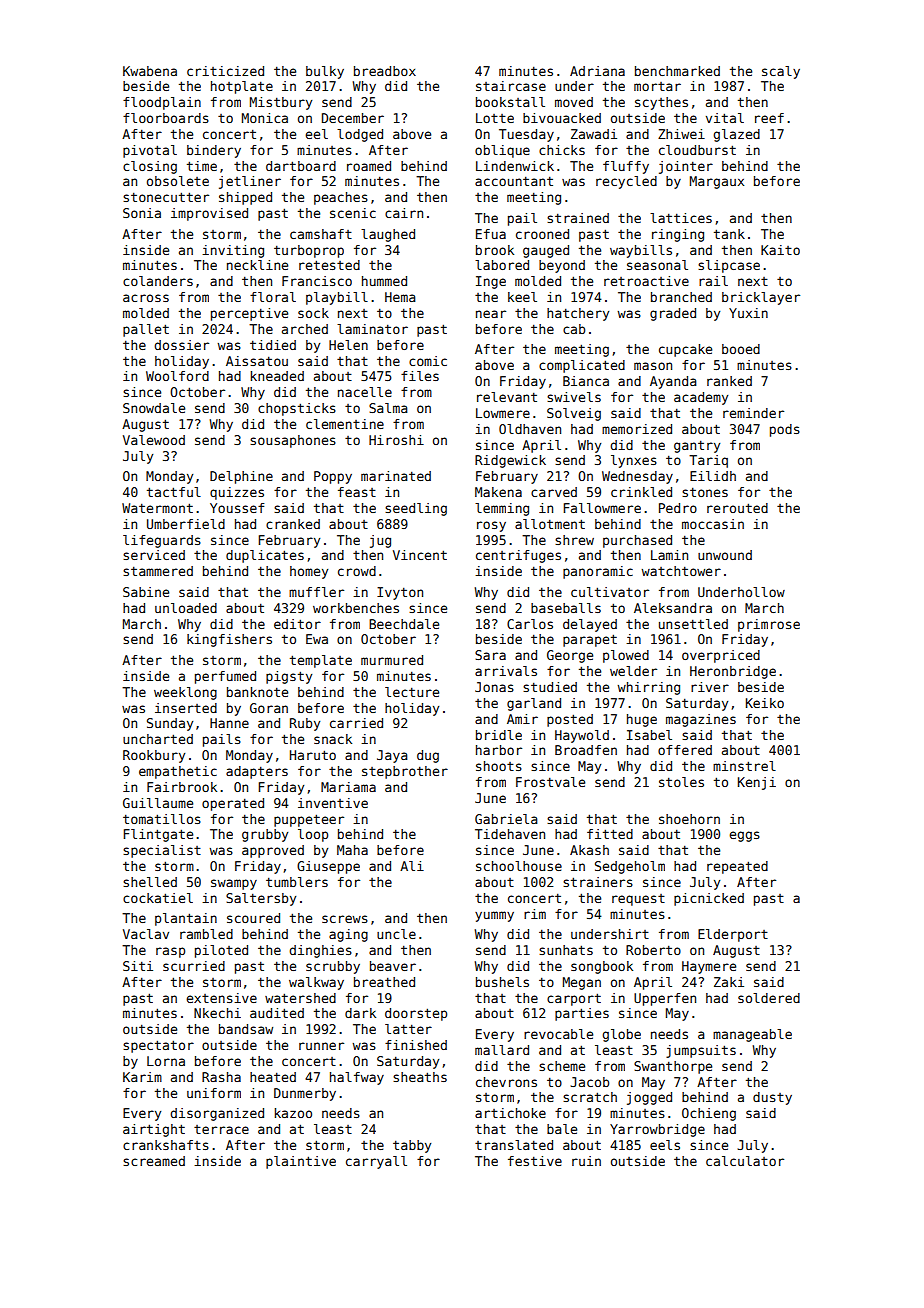 The height and width of the screenshot is (1308, 924). What do you see at coordinates (428, 756) in the screenshot?
I see `dug` at bounding box center [428, 756].
